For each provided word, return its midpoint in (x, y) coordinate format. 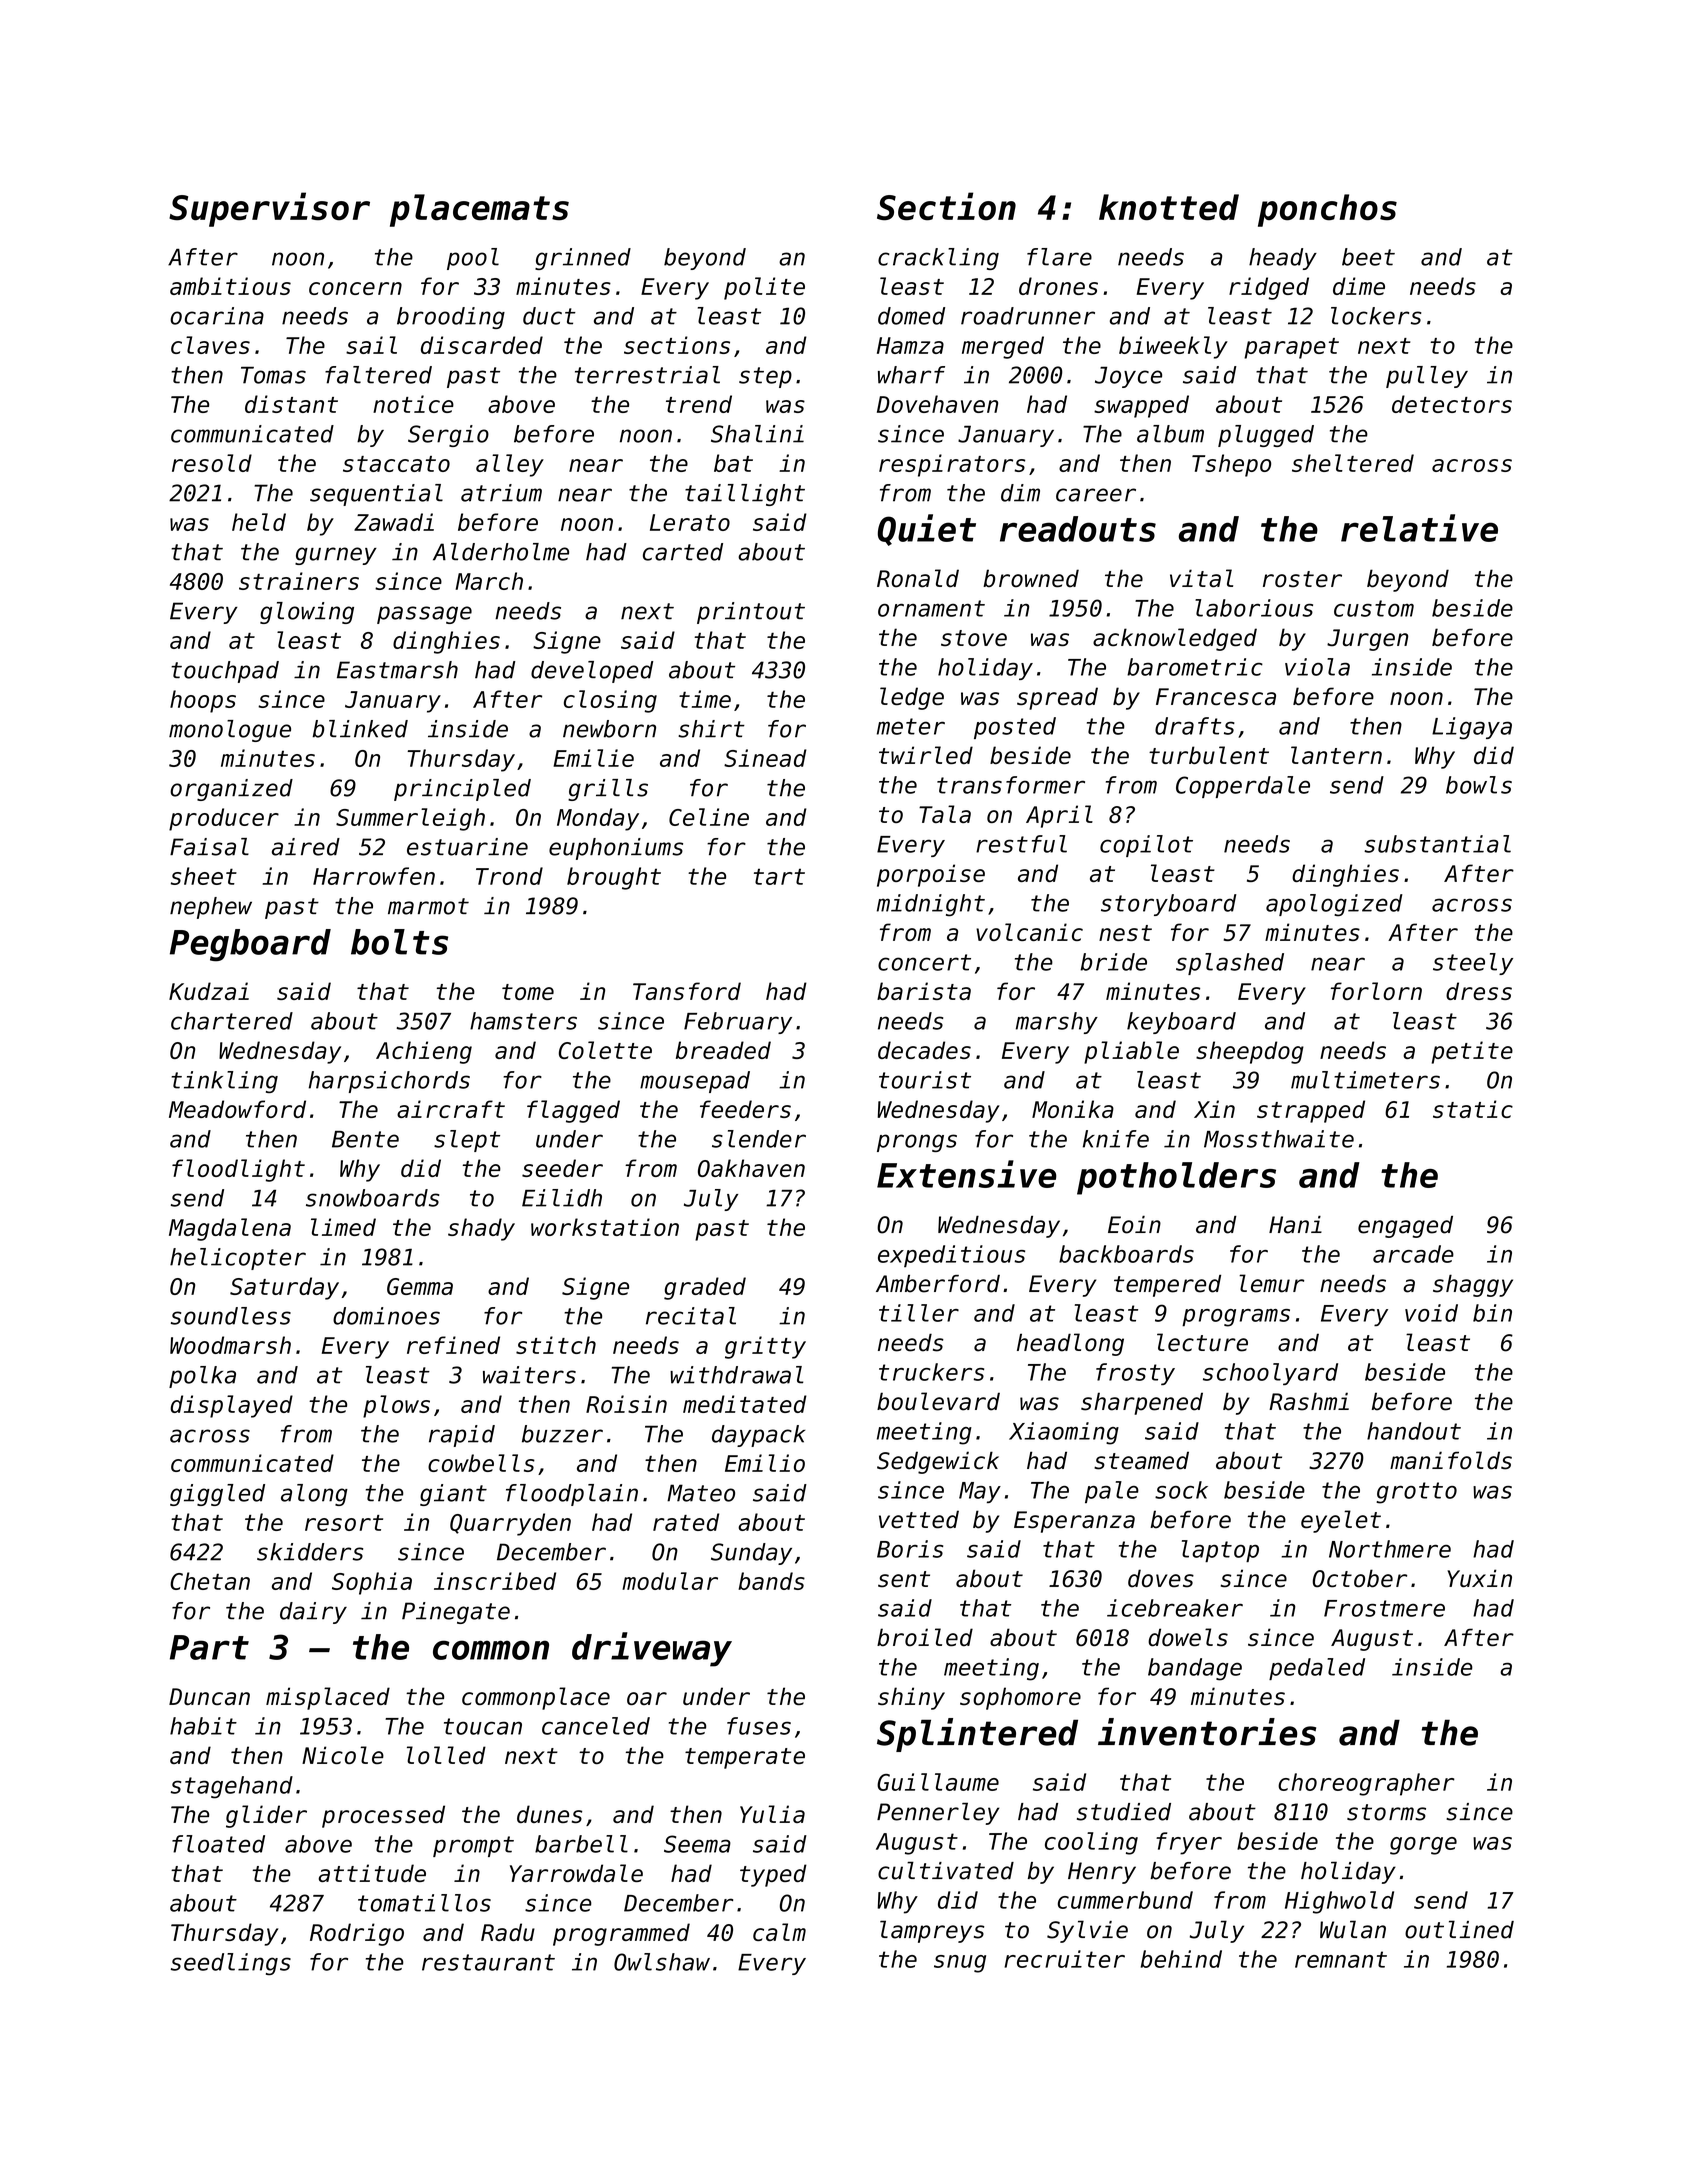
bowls (1479, 785)
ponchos (1327, 210)
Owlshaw (662, 1962)
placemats (479, 210)
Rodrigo (357, 1934)
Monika (1073, 1109)
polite (764, 288)
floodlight (238, 1170)
